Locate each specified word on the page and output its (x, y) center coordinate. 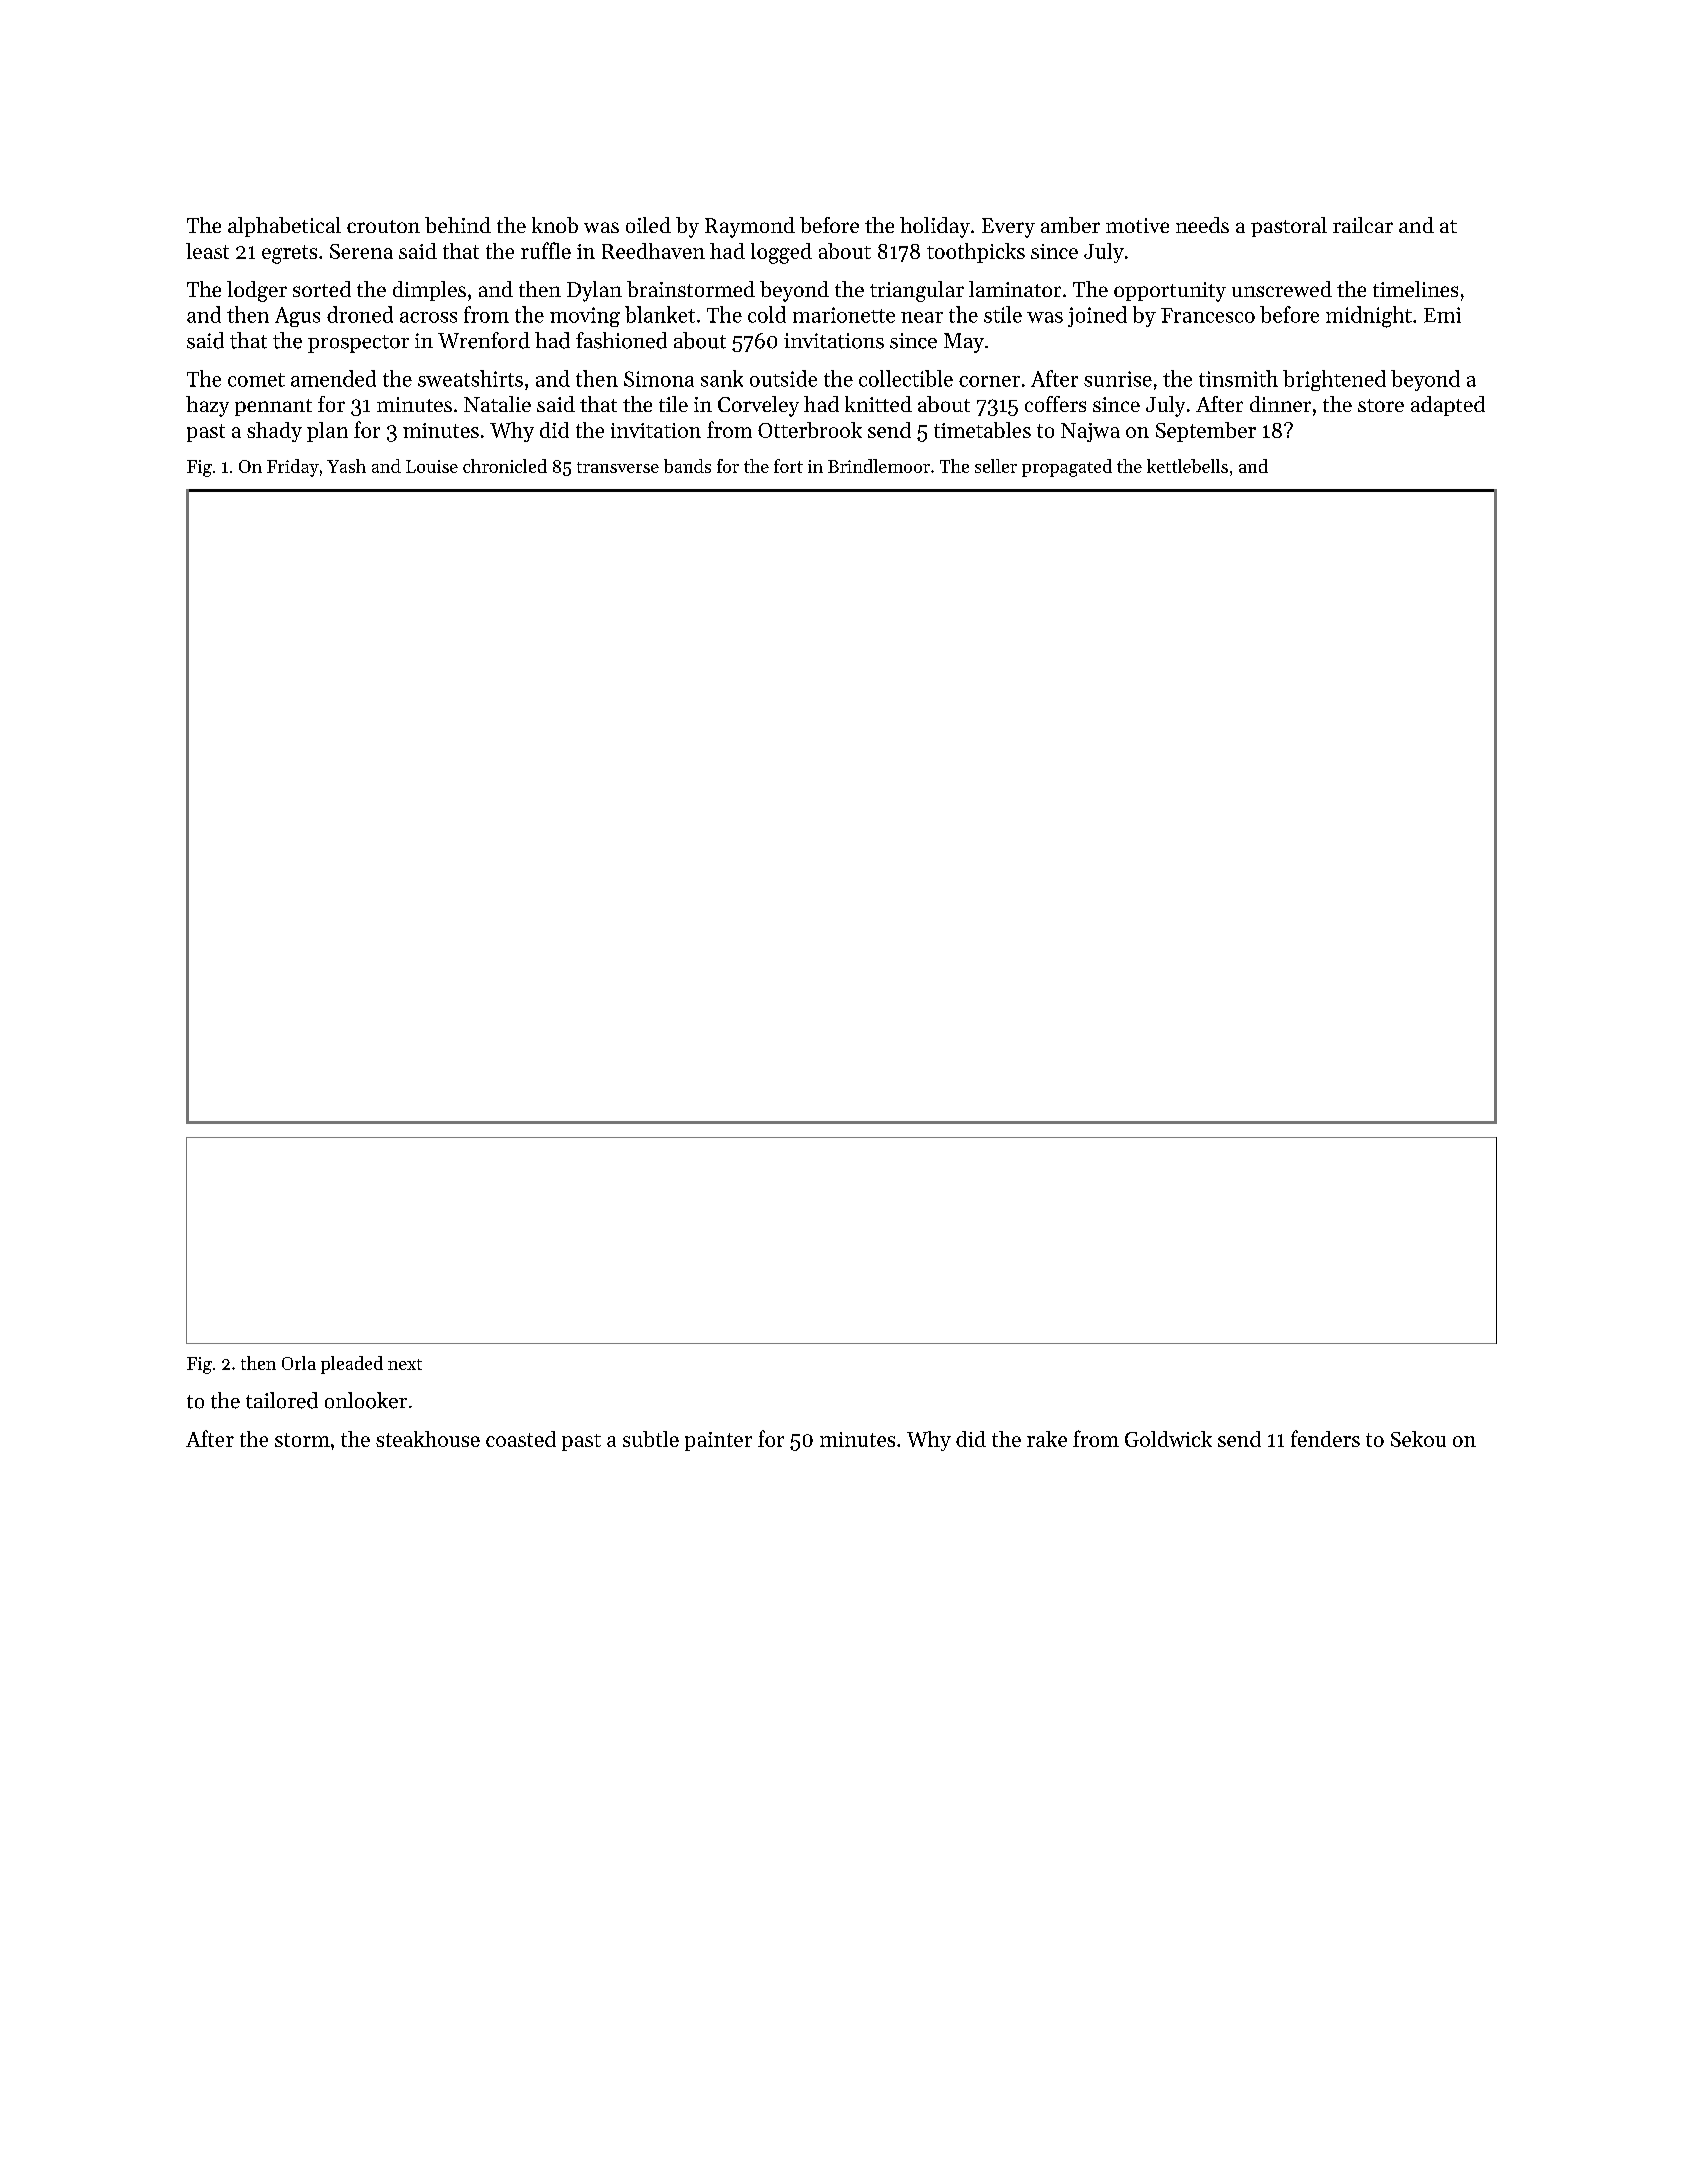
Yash (346, 466)
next (405, 1364)
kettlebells (1187, 466)
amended (333, 378)
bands (687, 466)
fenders (1325, 1438)
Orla (299, 1363)
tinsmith (1238, 378)
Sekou (1418, 1439)
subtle (651, 1439)
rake (1047, 1439)
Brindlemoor (879, 466)
